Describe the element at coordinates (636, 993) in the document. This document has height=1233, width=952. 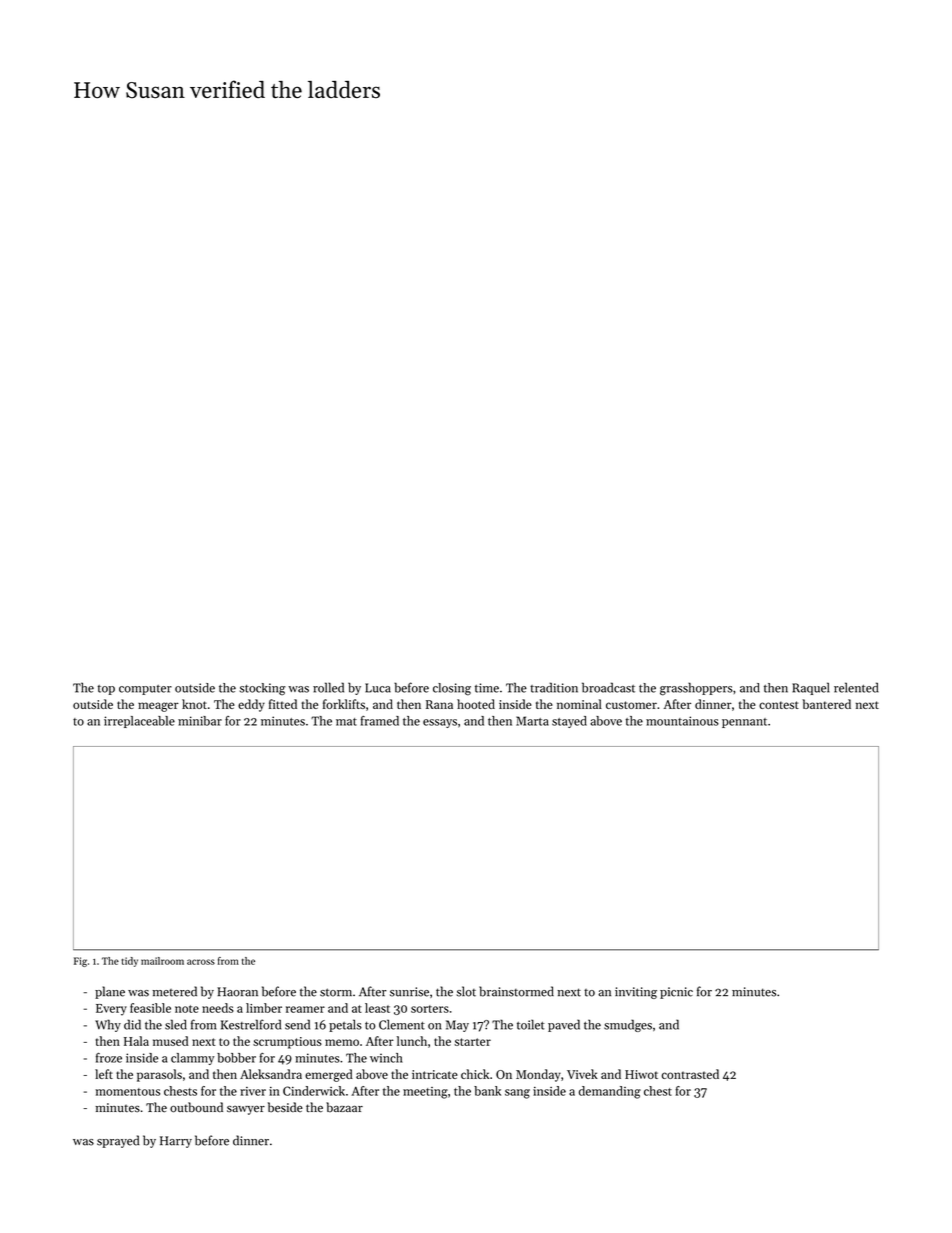
I see `inviting` at that location.
